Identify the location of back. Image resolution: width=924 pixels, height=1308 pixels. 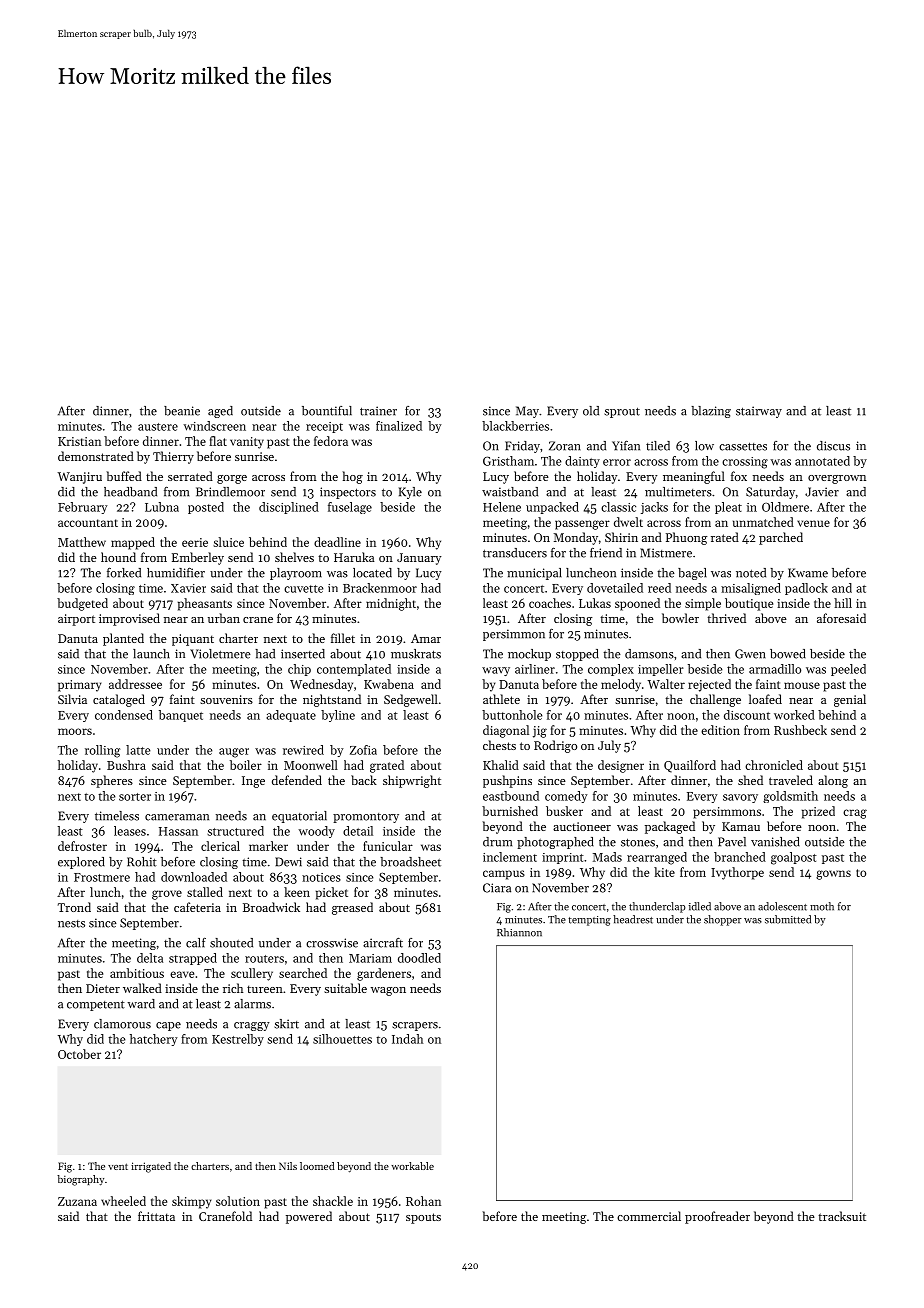
(364, 780).
